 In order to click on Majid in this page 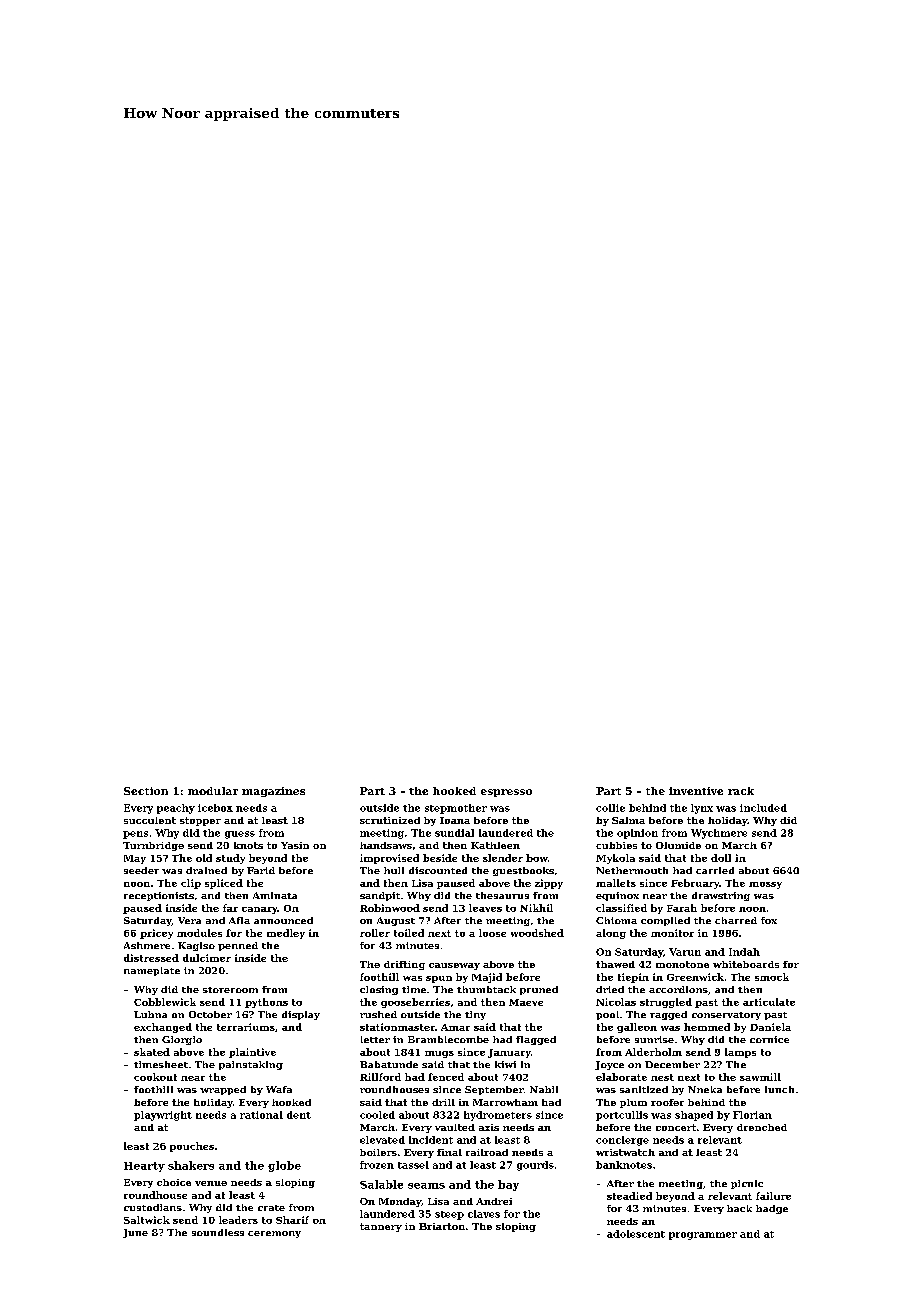, I will do `click(487, 978)`.
